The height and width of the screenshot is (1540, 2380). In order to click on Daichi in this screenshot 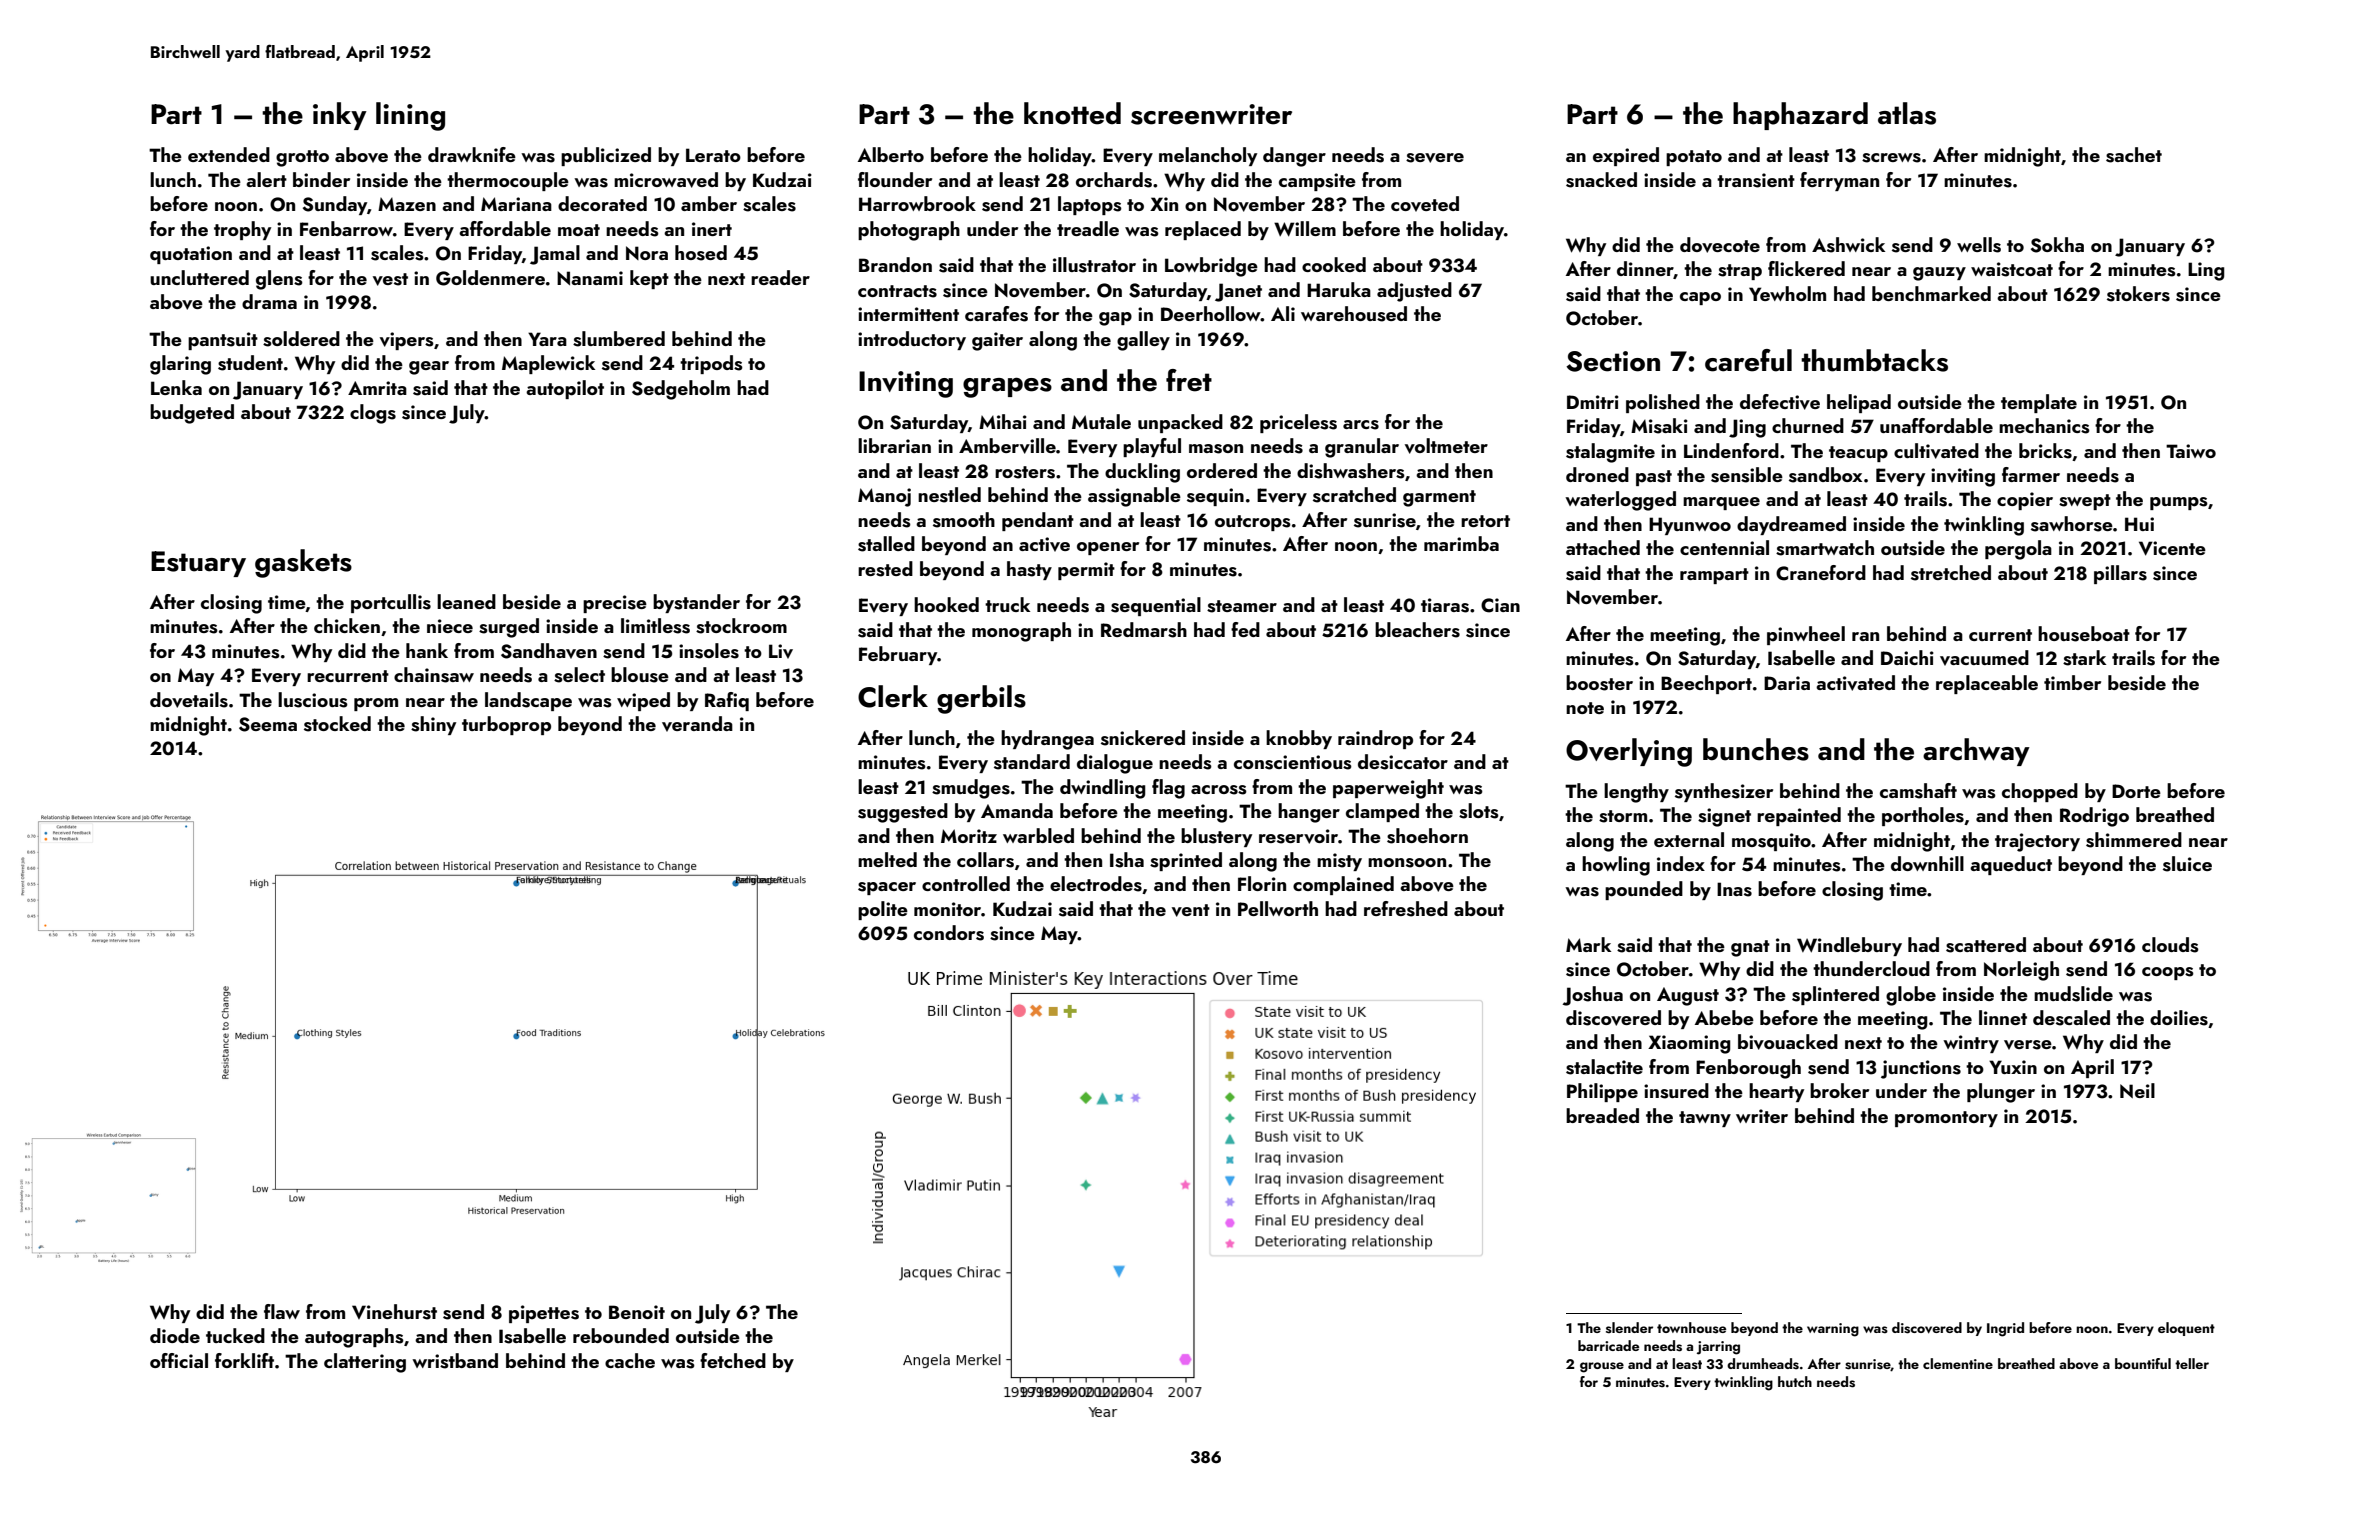, I will do `click(1907, 657)`.
